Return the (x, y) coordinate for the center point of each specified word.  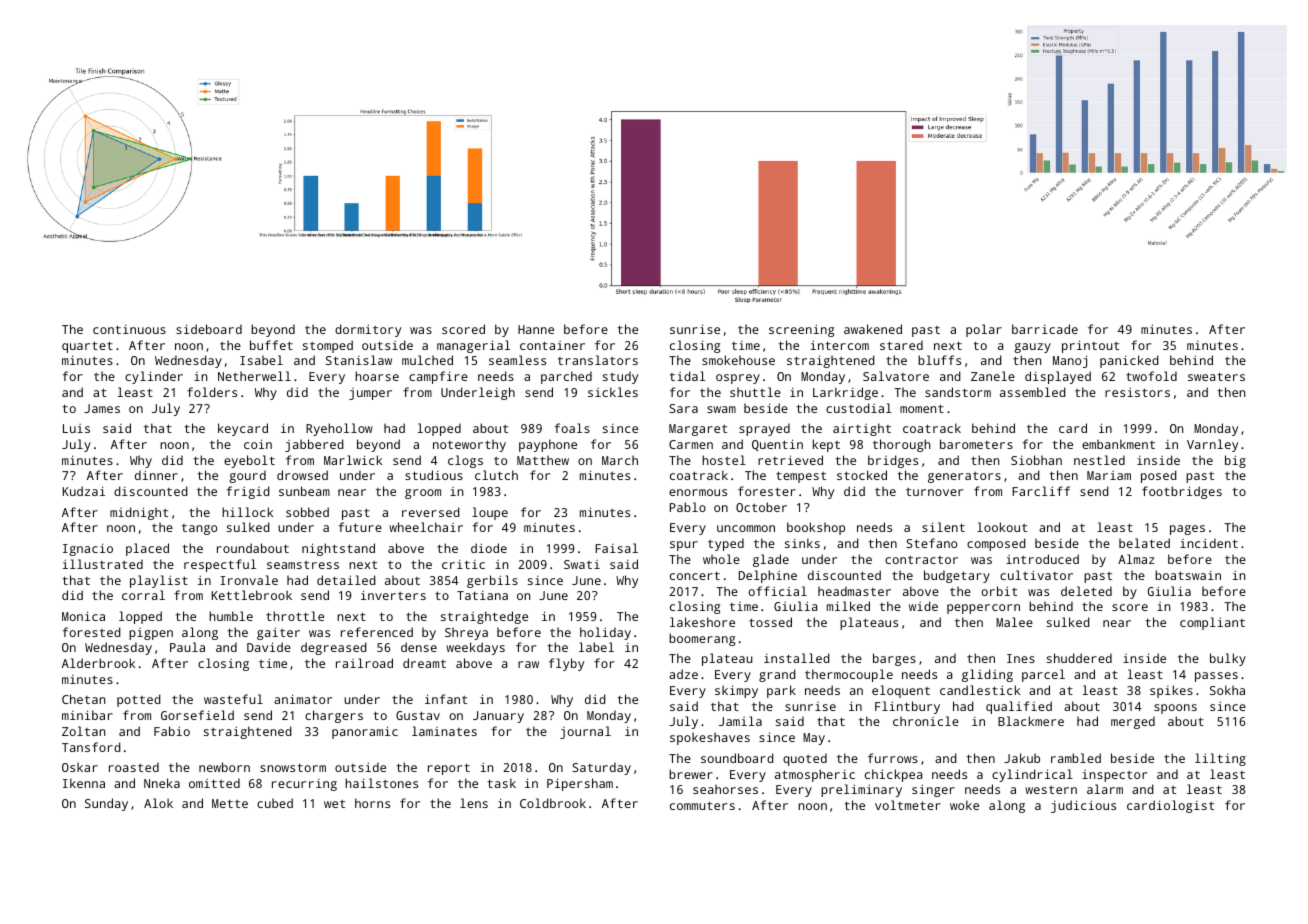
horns (372, 803)
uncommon (746, 528)
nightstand (338, 549)
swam (721, 409)
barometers (976, 444)
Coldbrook (553, 803)
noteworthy (469, 445)
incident (1209, 543)
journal (585, 732)
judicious (1083, 806)
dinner (156, 475)
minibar (87, 715)
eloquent (901, 691)
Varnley (1212, 445)
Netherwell (254, 376)
